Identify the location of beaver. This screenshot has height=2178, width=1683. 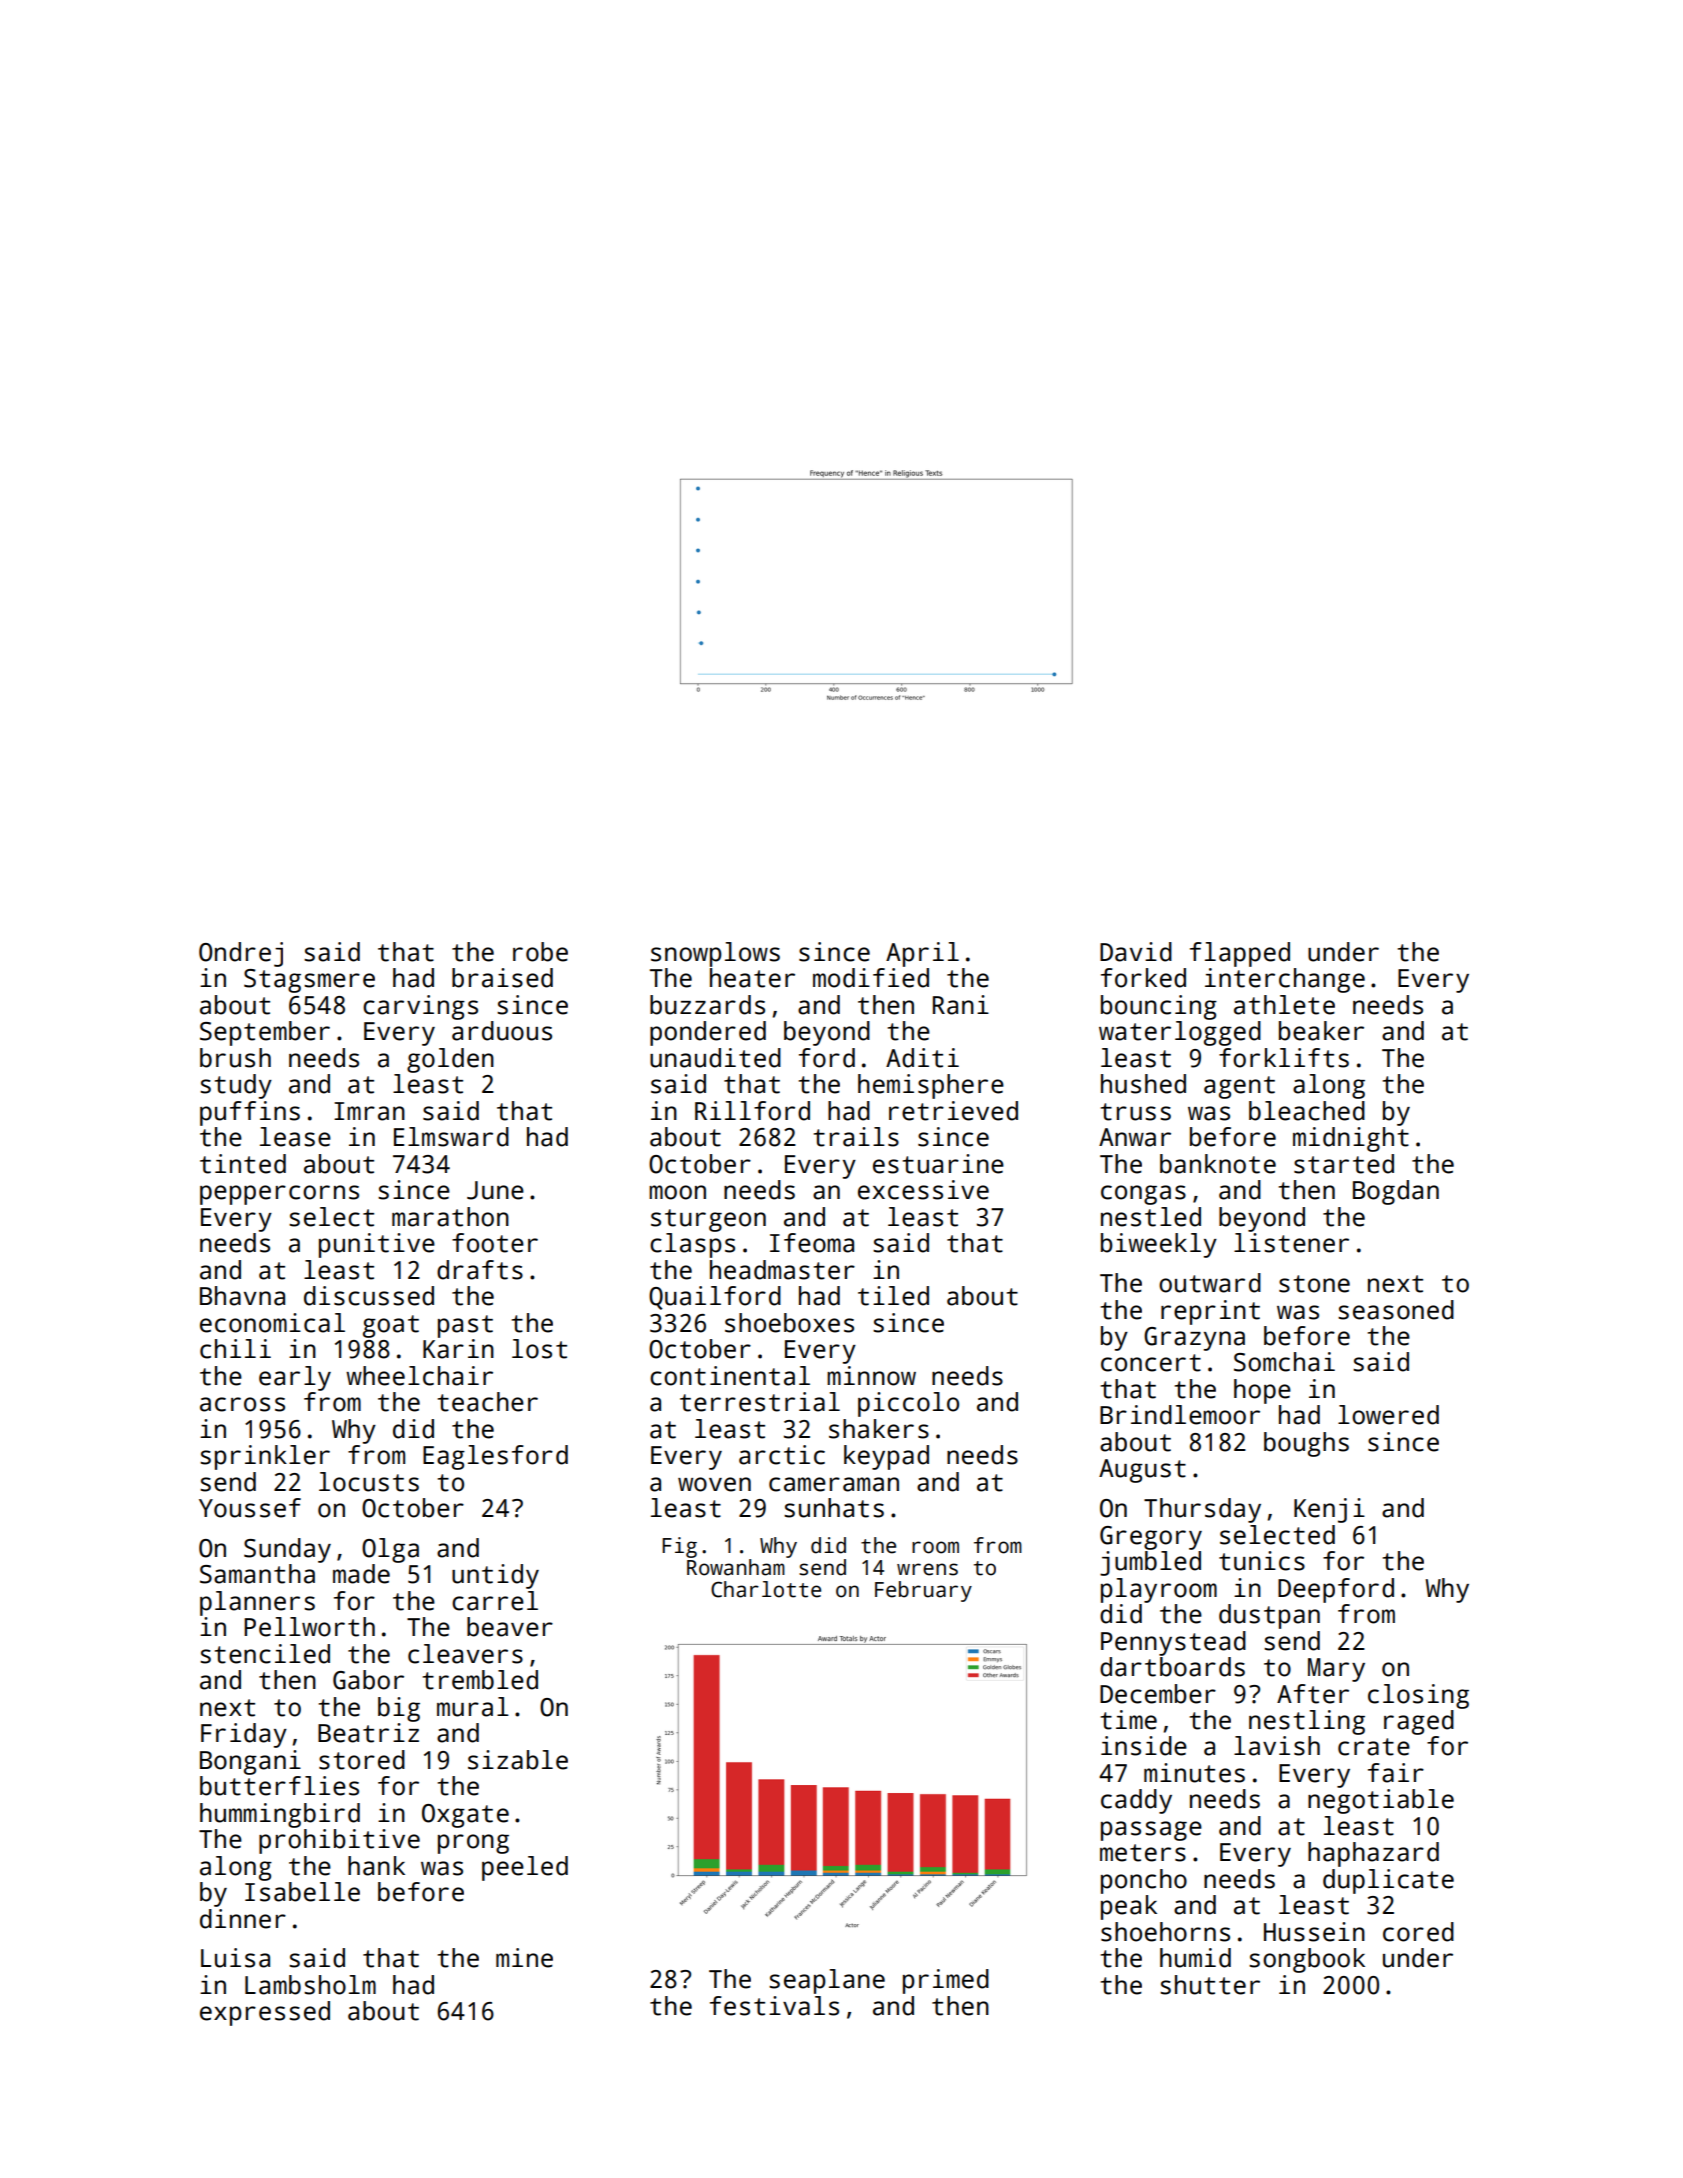
(510, 1627).
